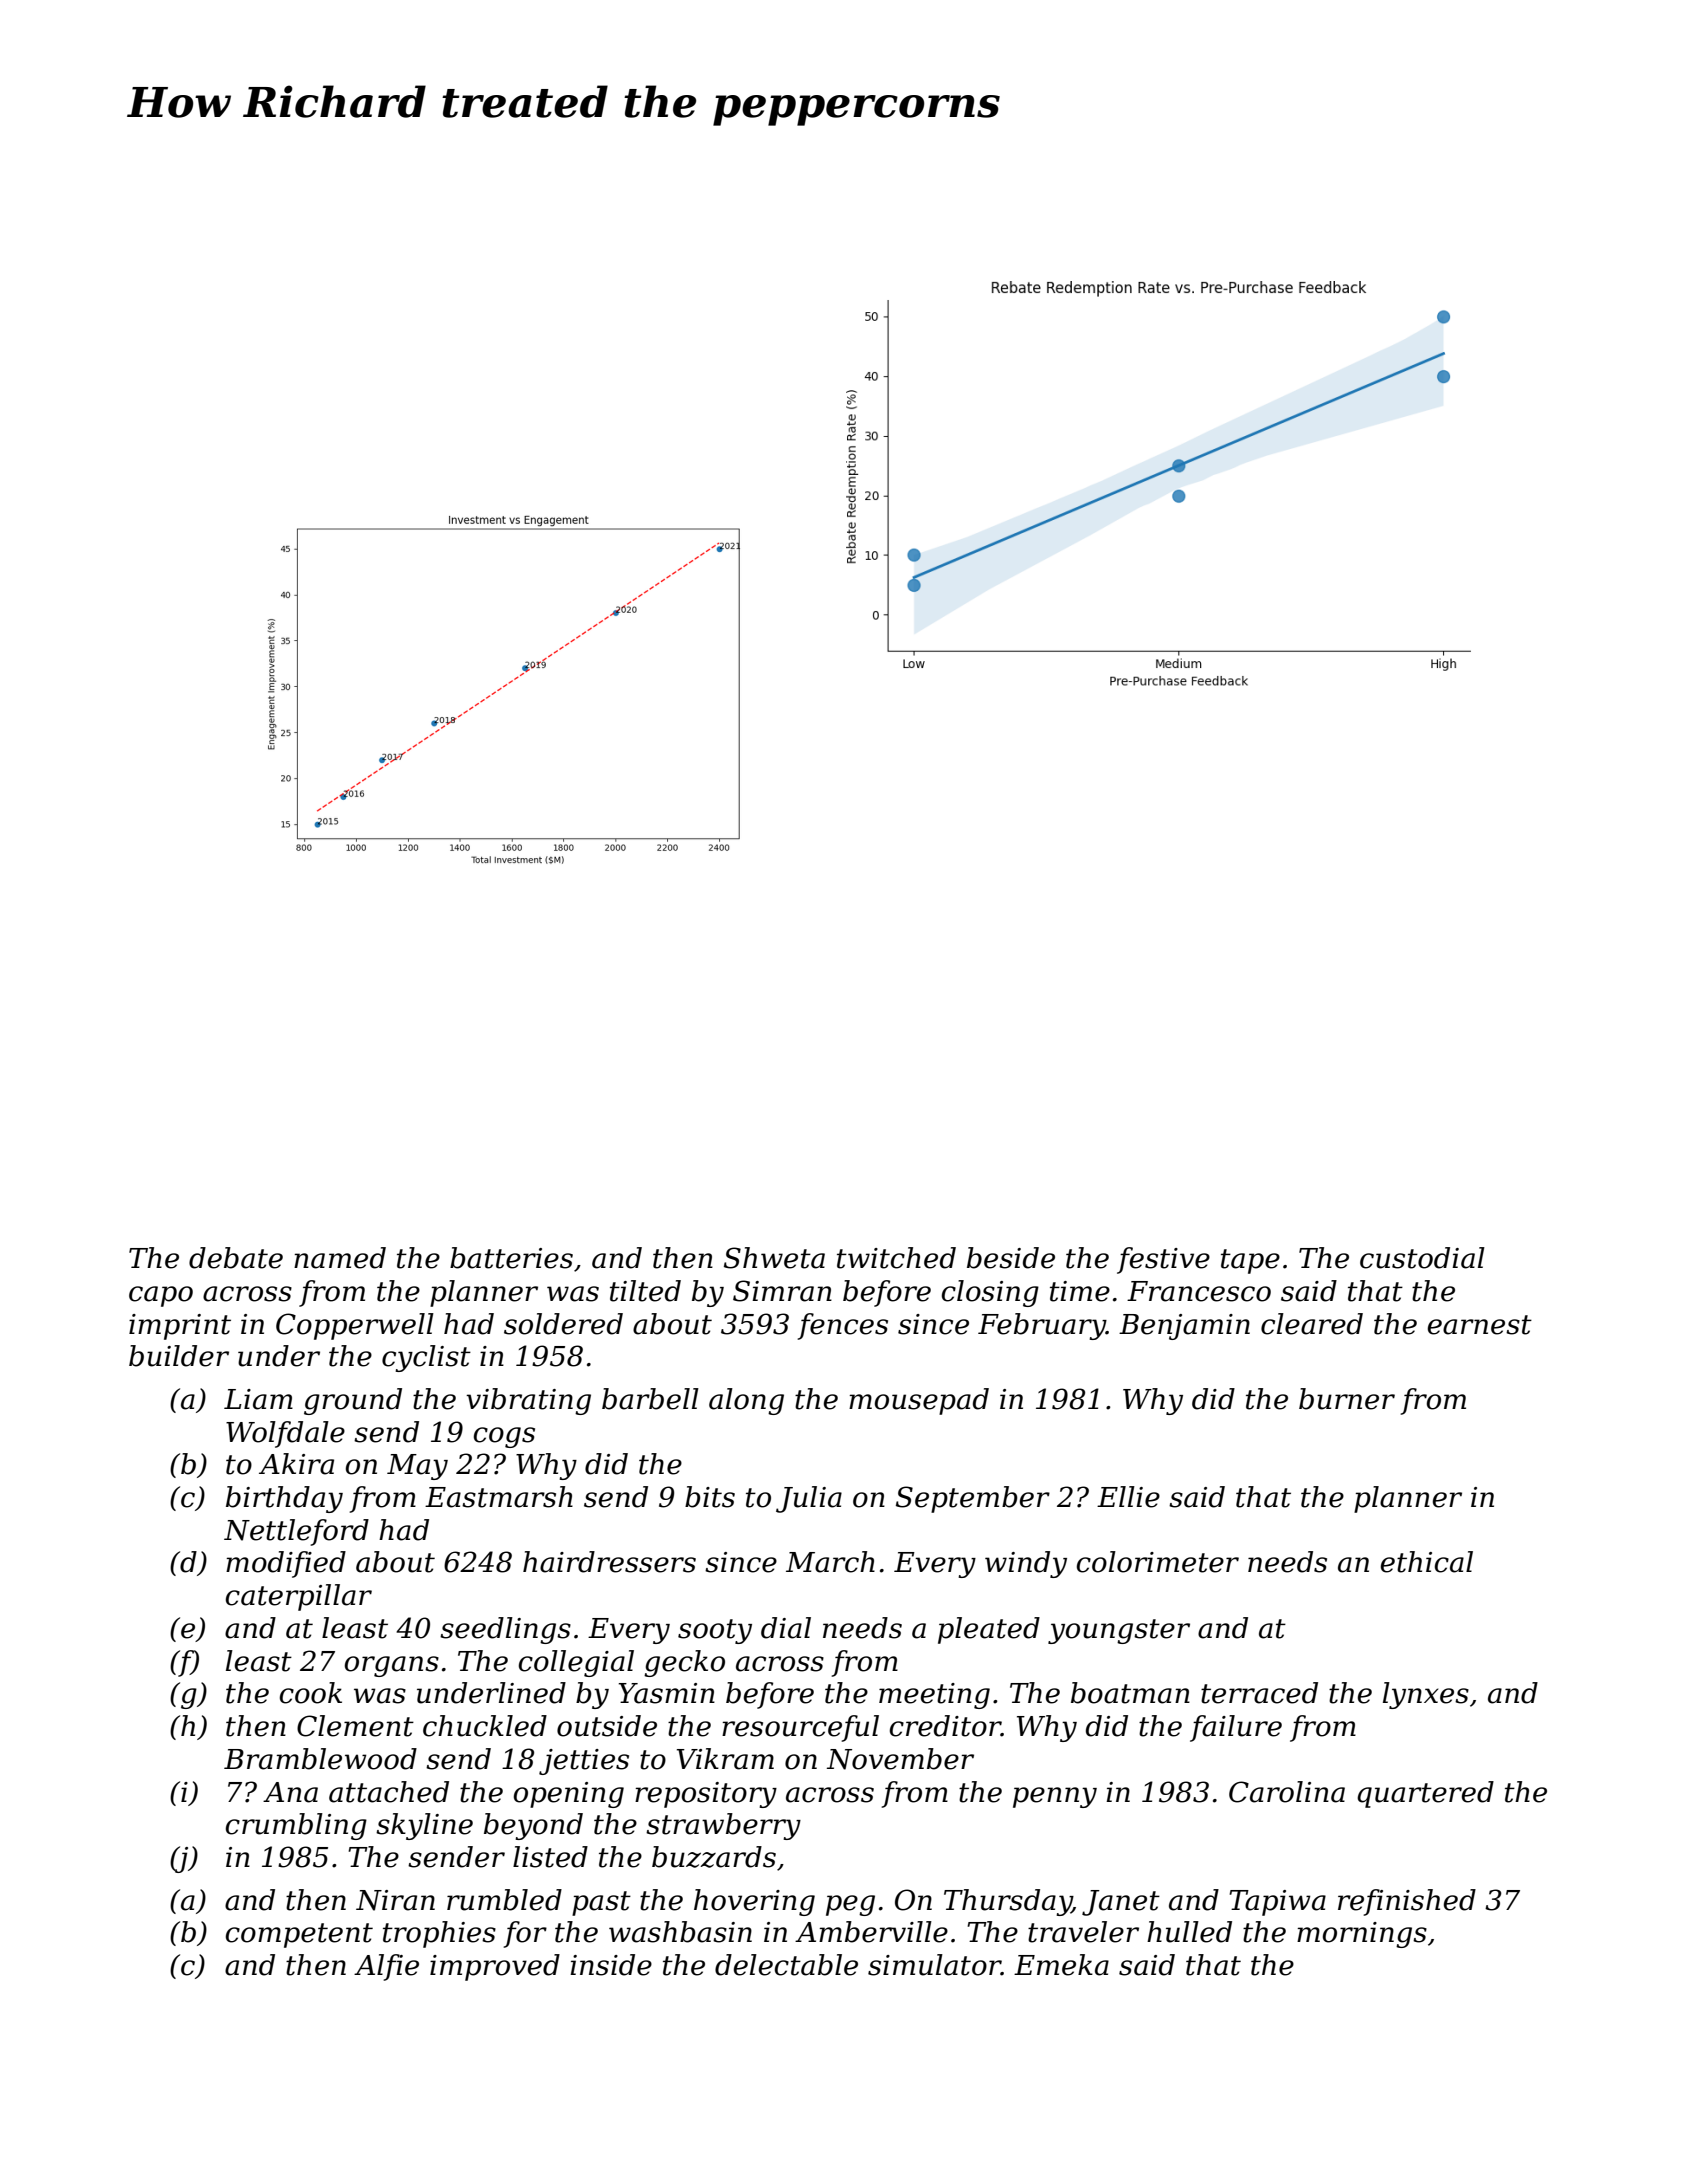 Image resolution: width=1683 pixels, height=2178 pixels. What do you see at coordinates (650, 1399) in the page?
I see `barbell` at bounding box center [650, 1399].
